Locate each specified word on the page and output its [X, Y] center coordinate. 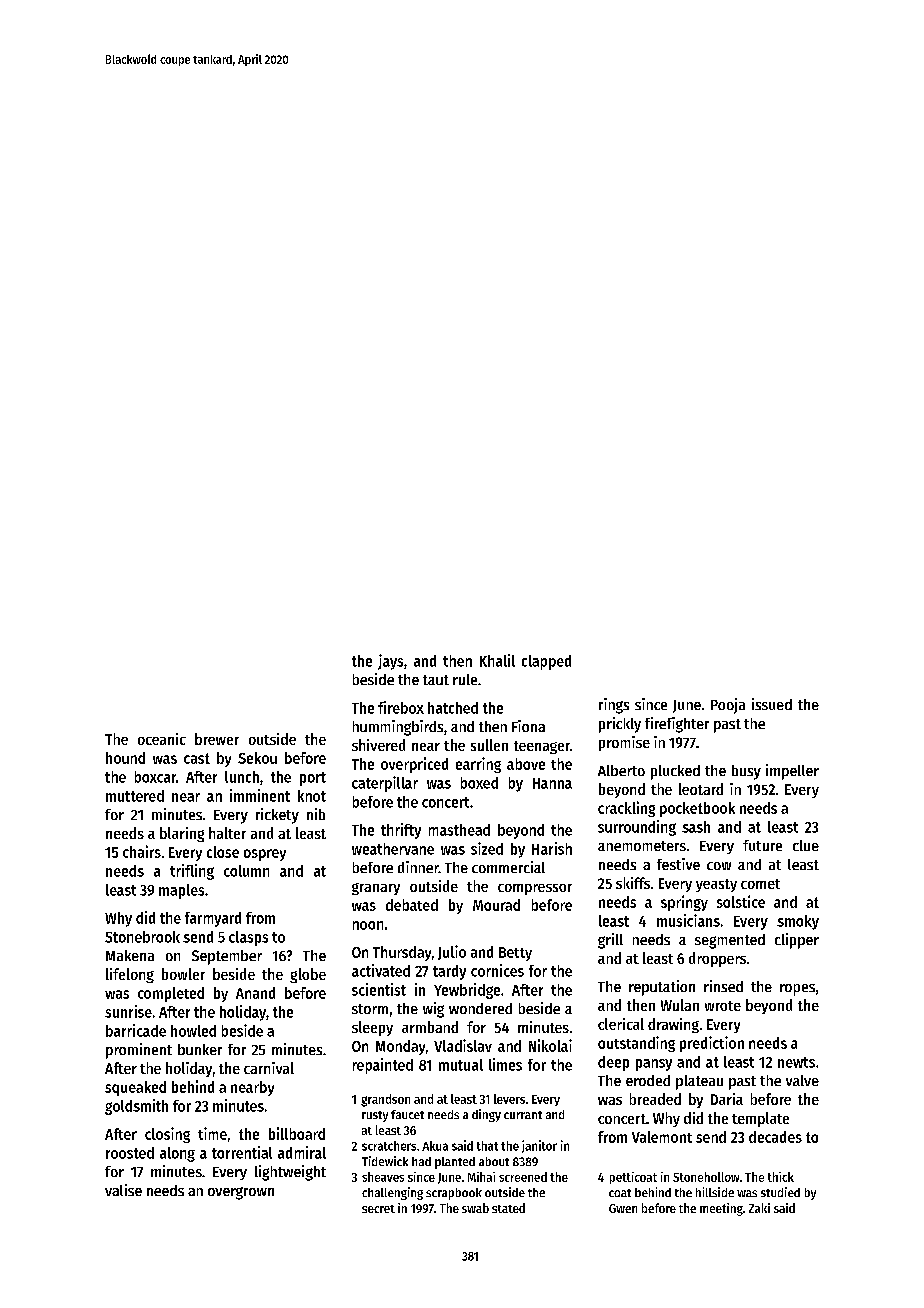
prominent [139, 1051]
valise [123, 1190]
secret [378, 1209]
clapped [546, 662]
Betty [515, 954]
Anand [255, 993]
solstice [741, 901]
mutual [461, 1065]
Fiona [528, 726]
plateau [699, 1082]
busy [746, 772]
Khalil [497, 660]
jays [390, 662]
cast [197, 758]
